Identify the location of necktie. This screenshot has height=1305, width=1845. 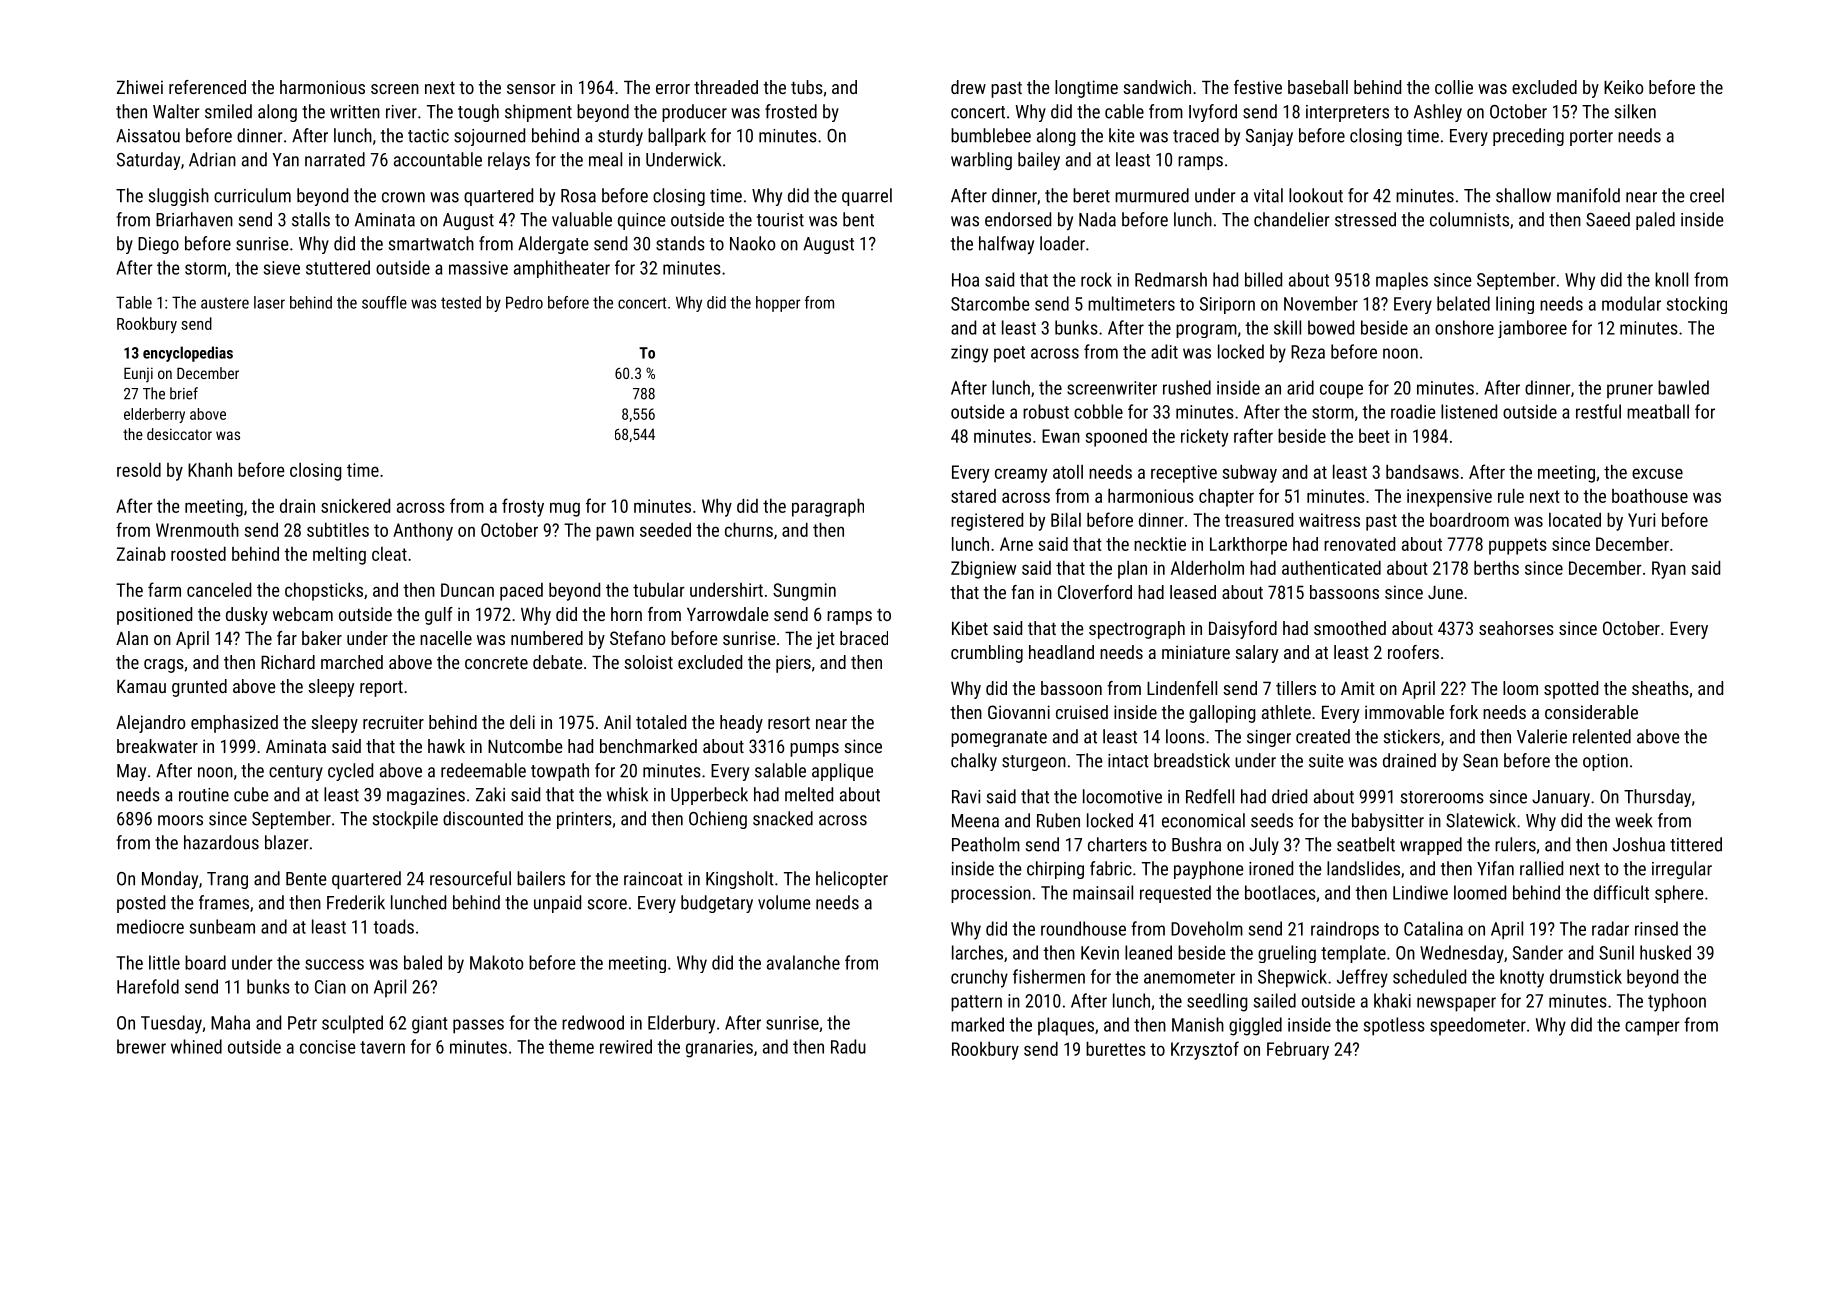
(1160, 544).
